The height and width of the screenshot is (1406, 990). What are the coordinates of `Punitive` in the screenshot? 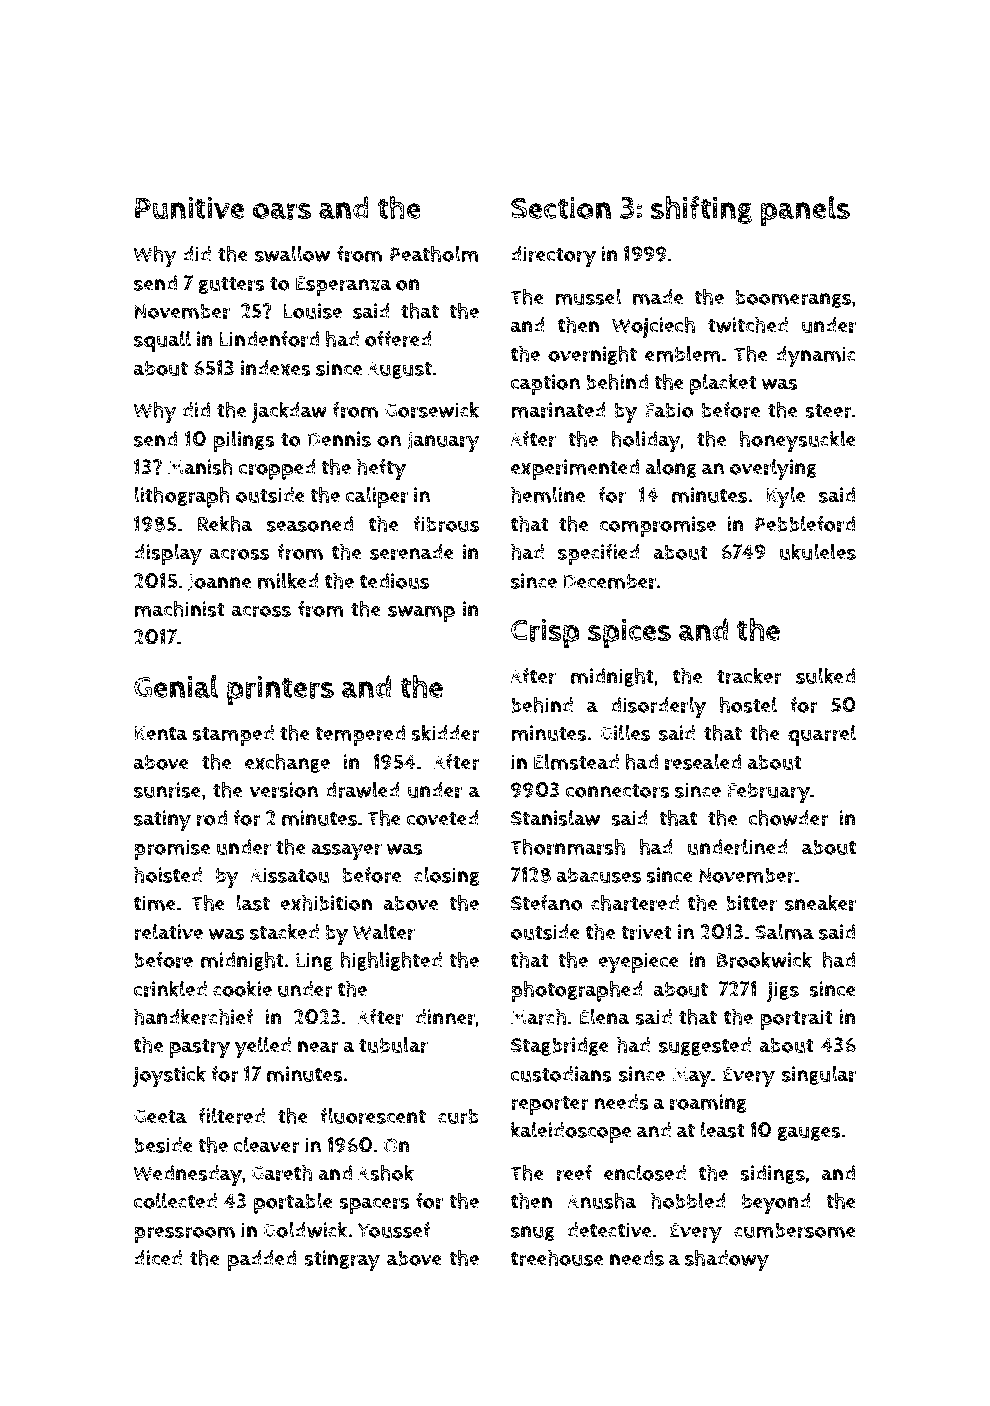 It's located at (189, 208).
